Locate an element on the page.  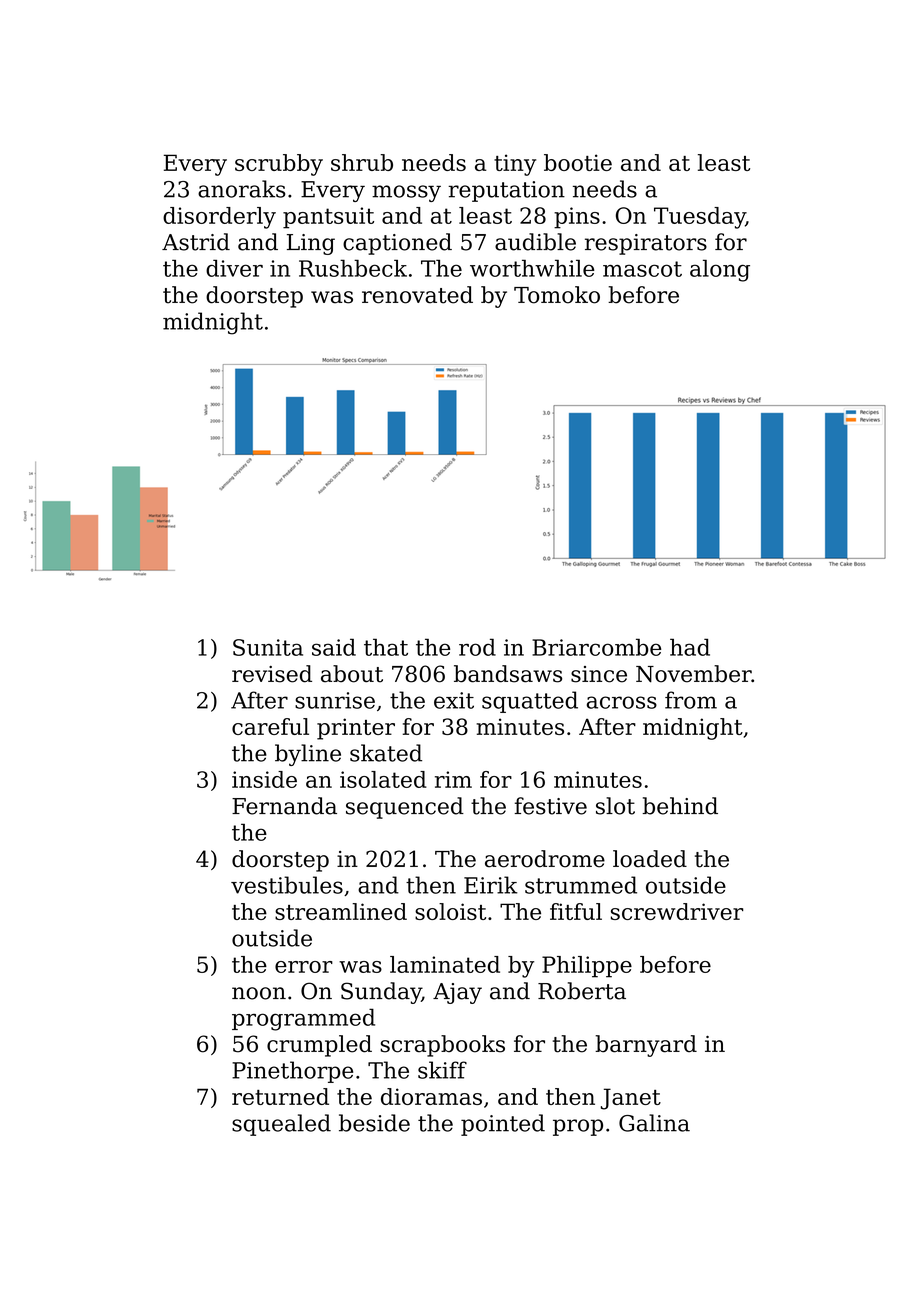
screwdriver is located at coordinates (677, 911).
